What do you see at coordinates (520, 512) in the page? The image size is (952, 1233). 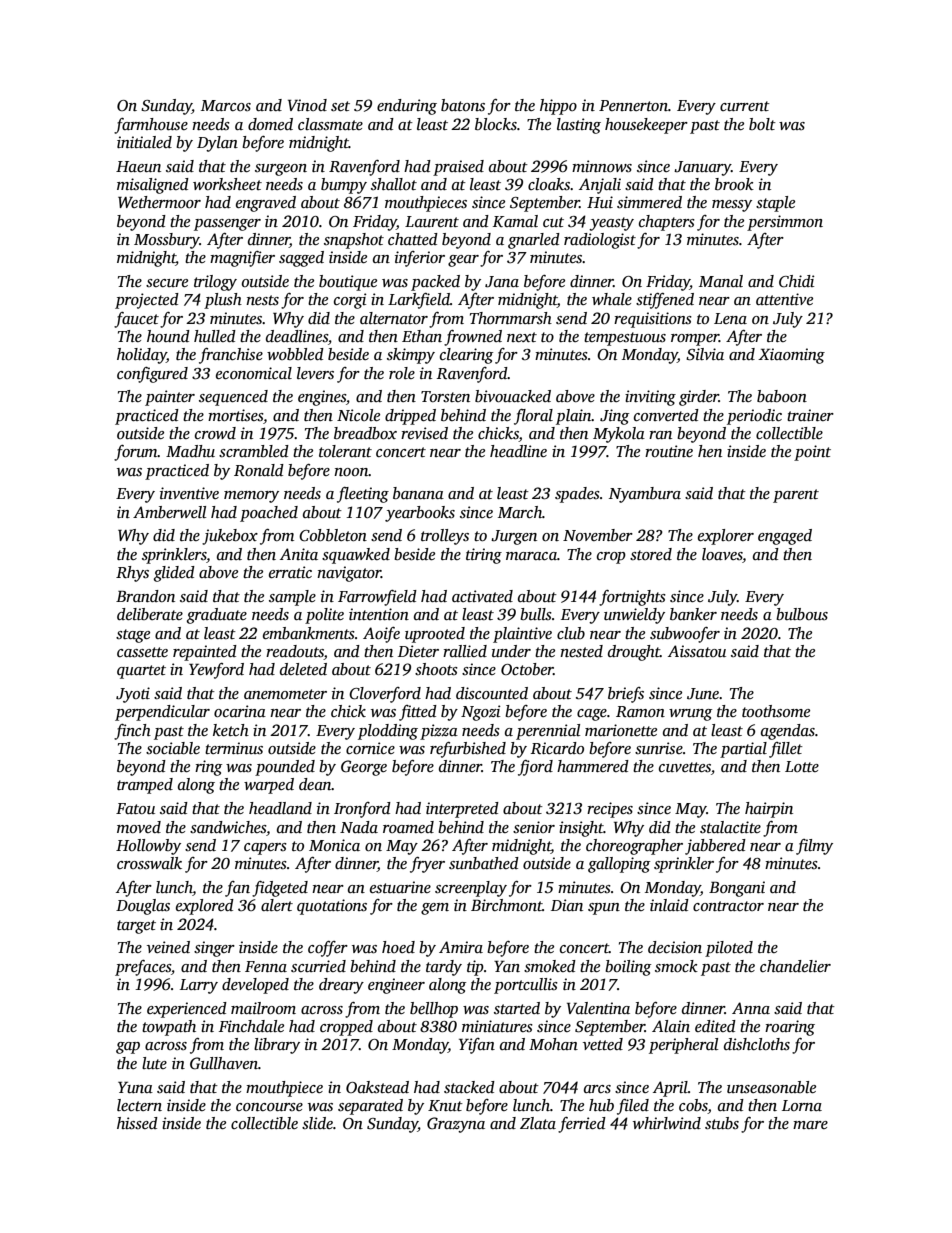 I see `March` at bounding box center [520, 512].
